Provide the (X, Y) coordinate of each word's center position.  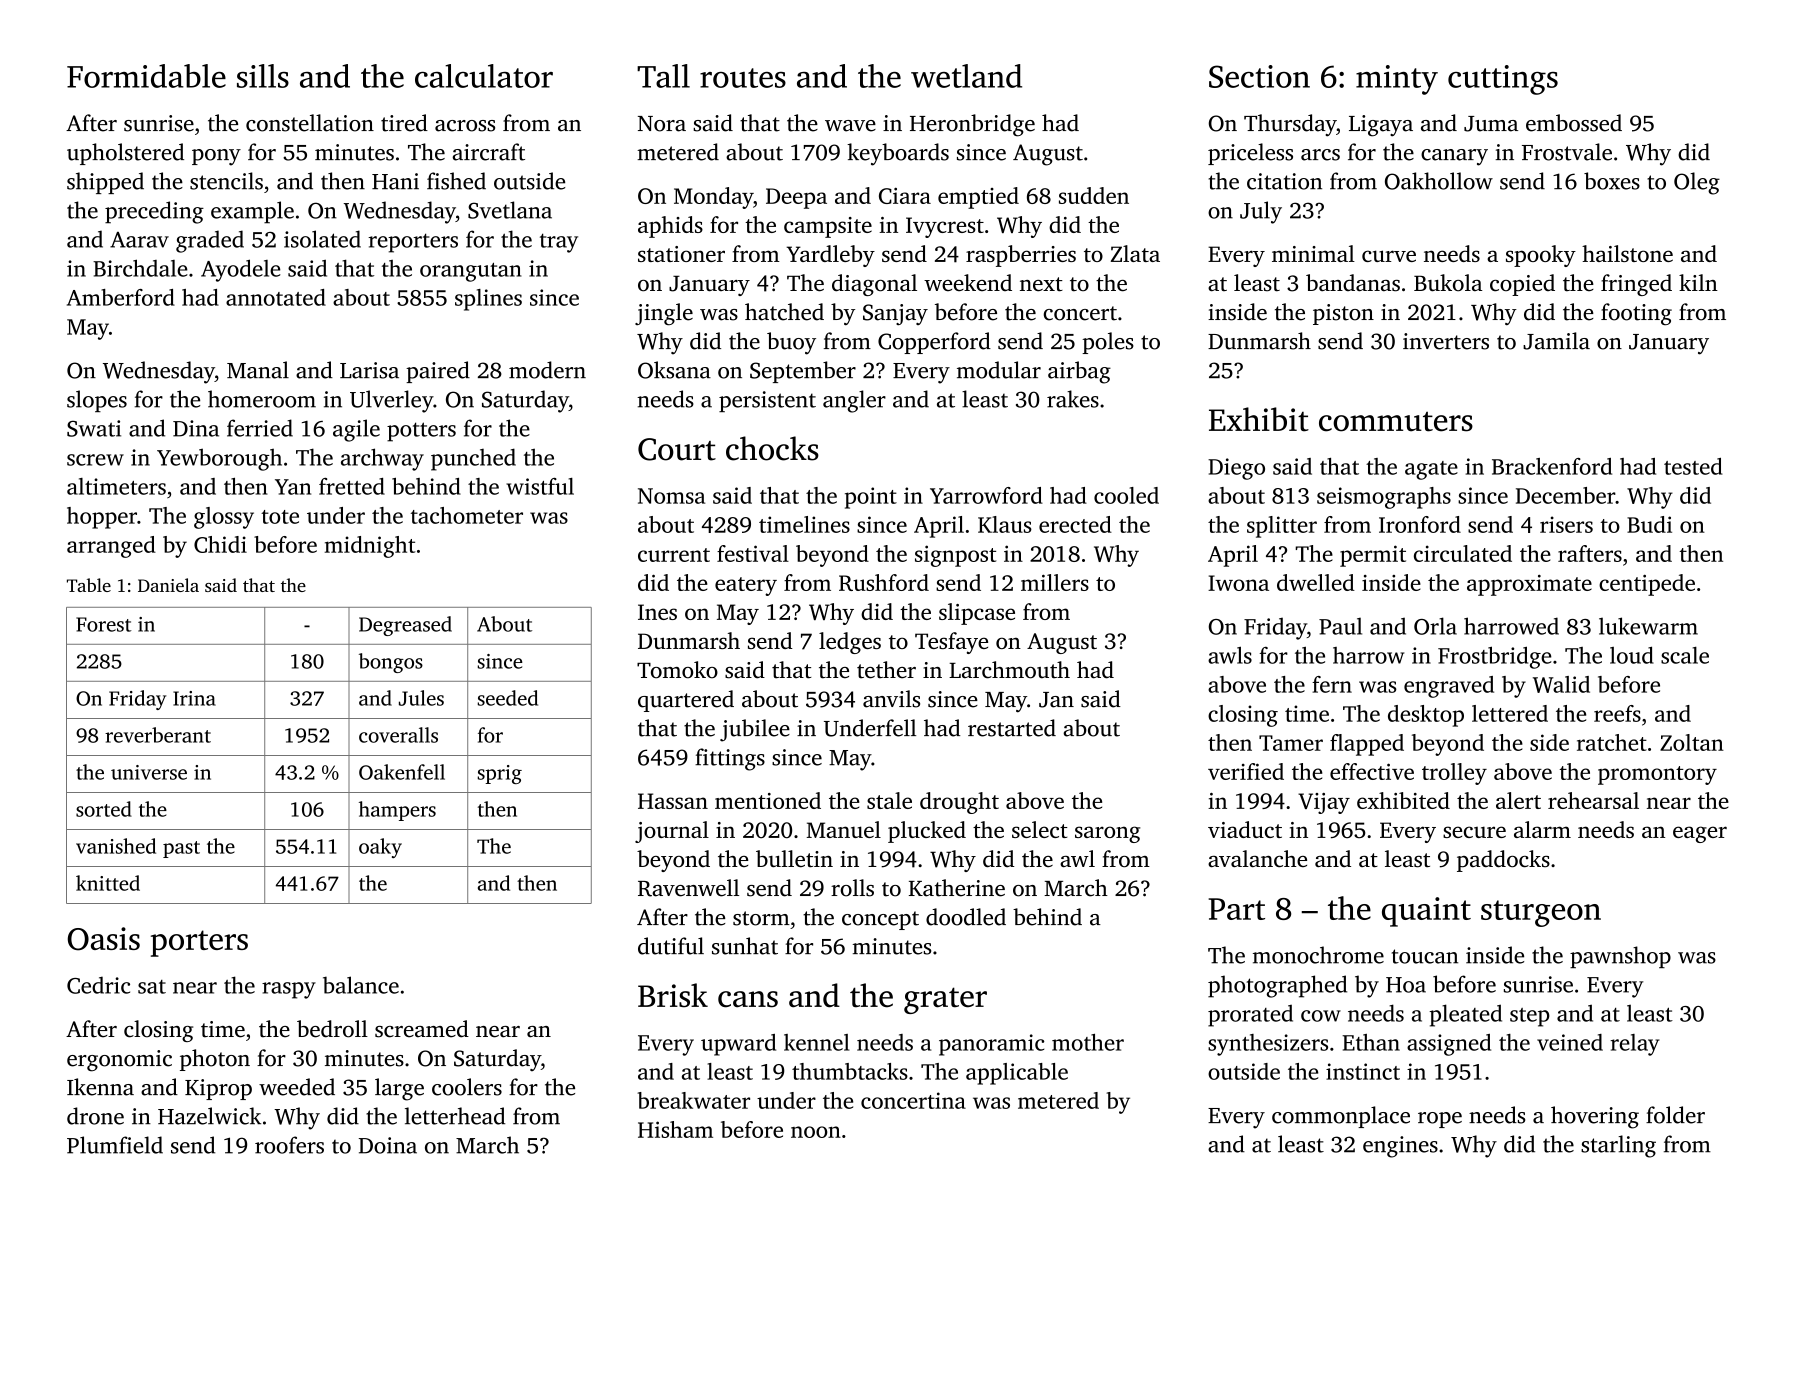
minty (1397, 80)
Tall (663, 76)
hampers (397, 811)
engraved (1449, 687)
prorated (1250, 1015)
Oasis (104, 939)
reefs (1617, 713)
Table (89, 585)
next (1041, 284)
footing (1636, 314)
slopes (97, 401)
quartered (686, 701)
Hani (395, 181)
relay (1634, 1045)
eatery (746, 586)
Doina (388, 1145)
